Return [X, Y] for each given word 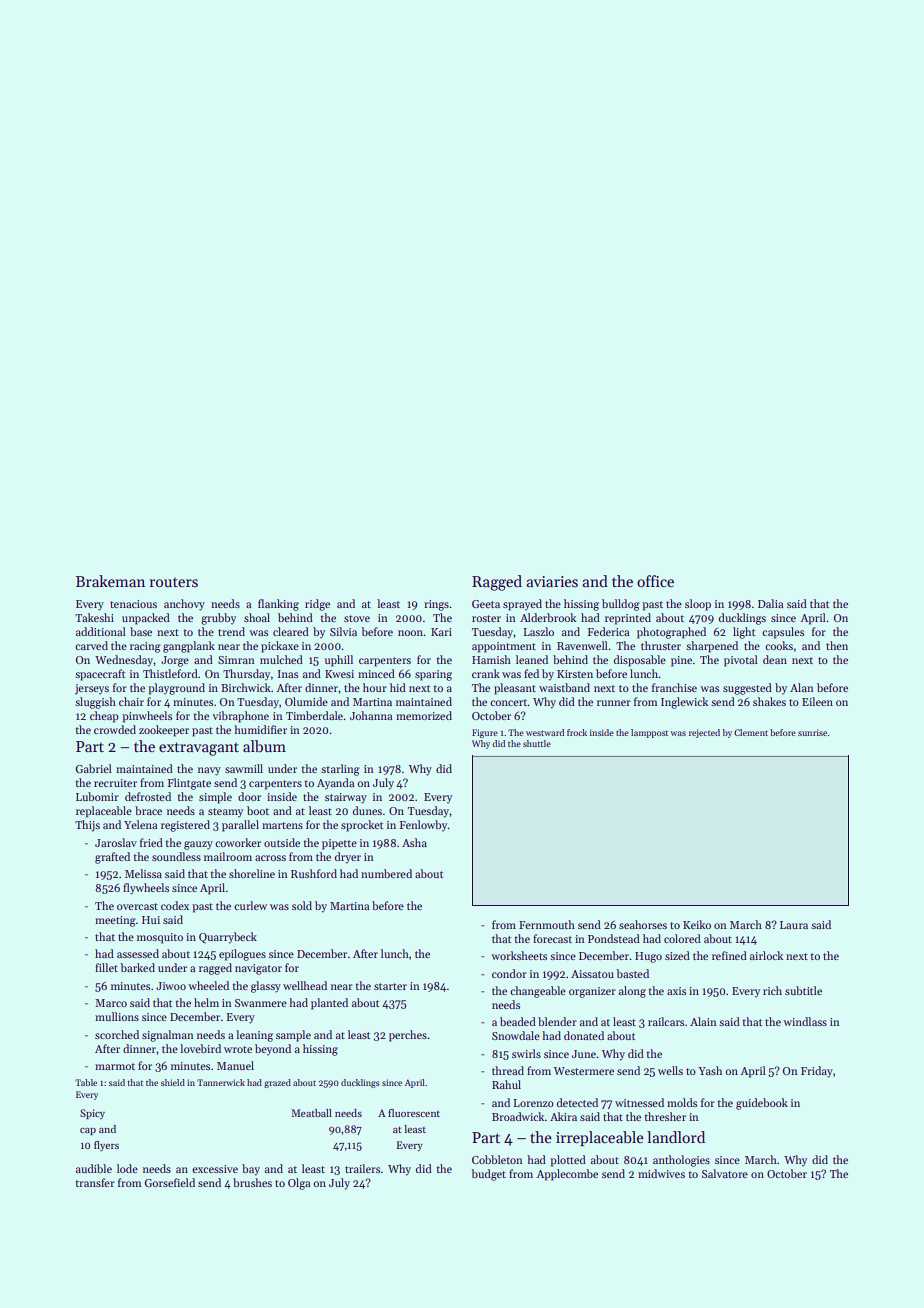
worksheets [519, 955]
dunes [367, 810]
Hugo [648, 957]
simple [215, 798]
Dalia [770, 603]
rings [436, 605]
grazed [277, 1083]
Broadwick [518, 1116]
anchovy [184, 605]
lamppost [649, 733]
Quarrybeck [228, 938]
